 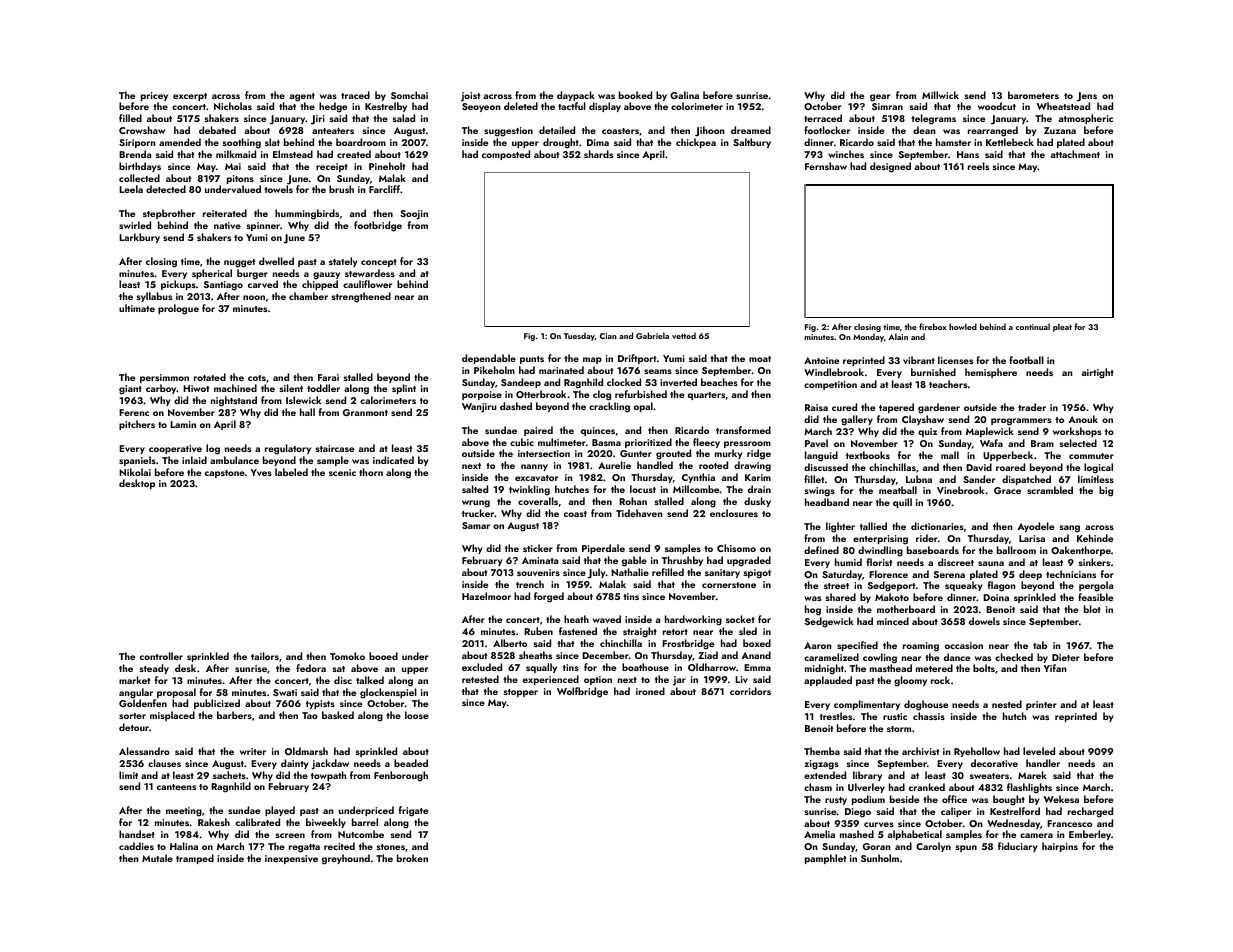 I want to click on Alain, so click(x=898, y=336).
